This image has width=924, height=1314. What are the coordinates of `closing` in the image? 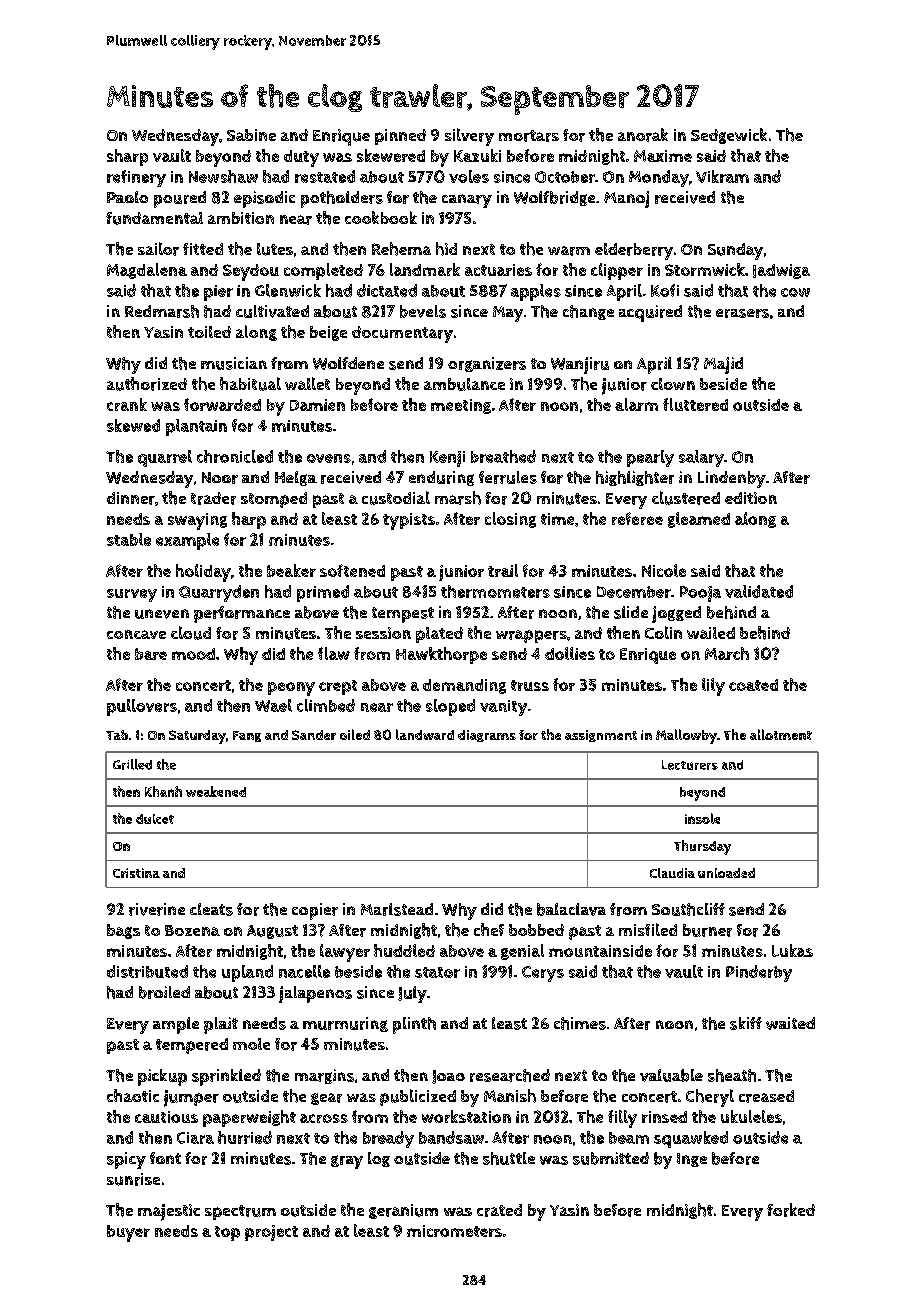 It's located at (510, 520).
